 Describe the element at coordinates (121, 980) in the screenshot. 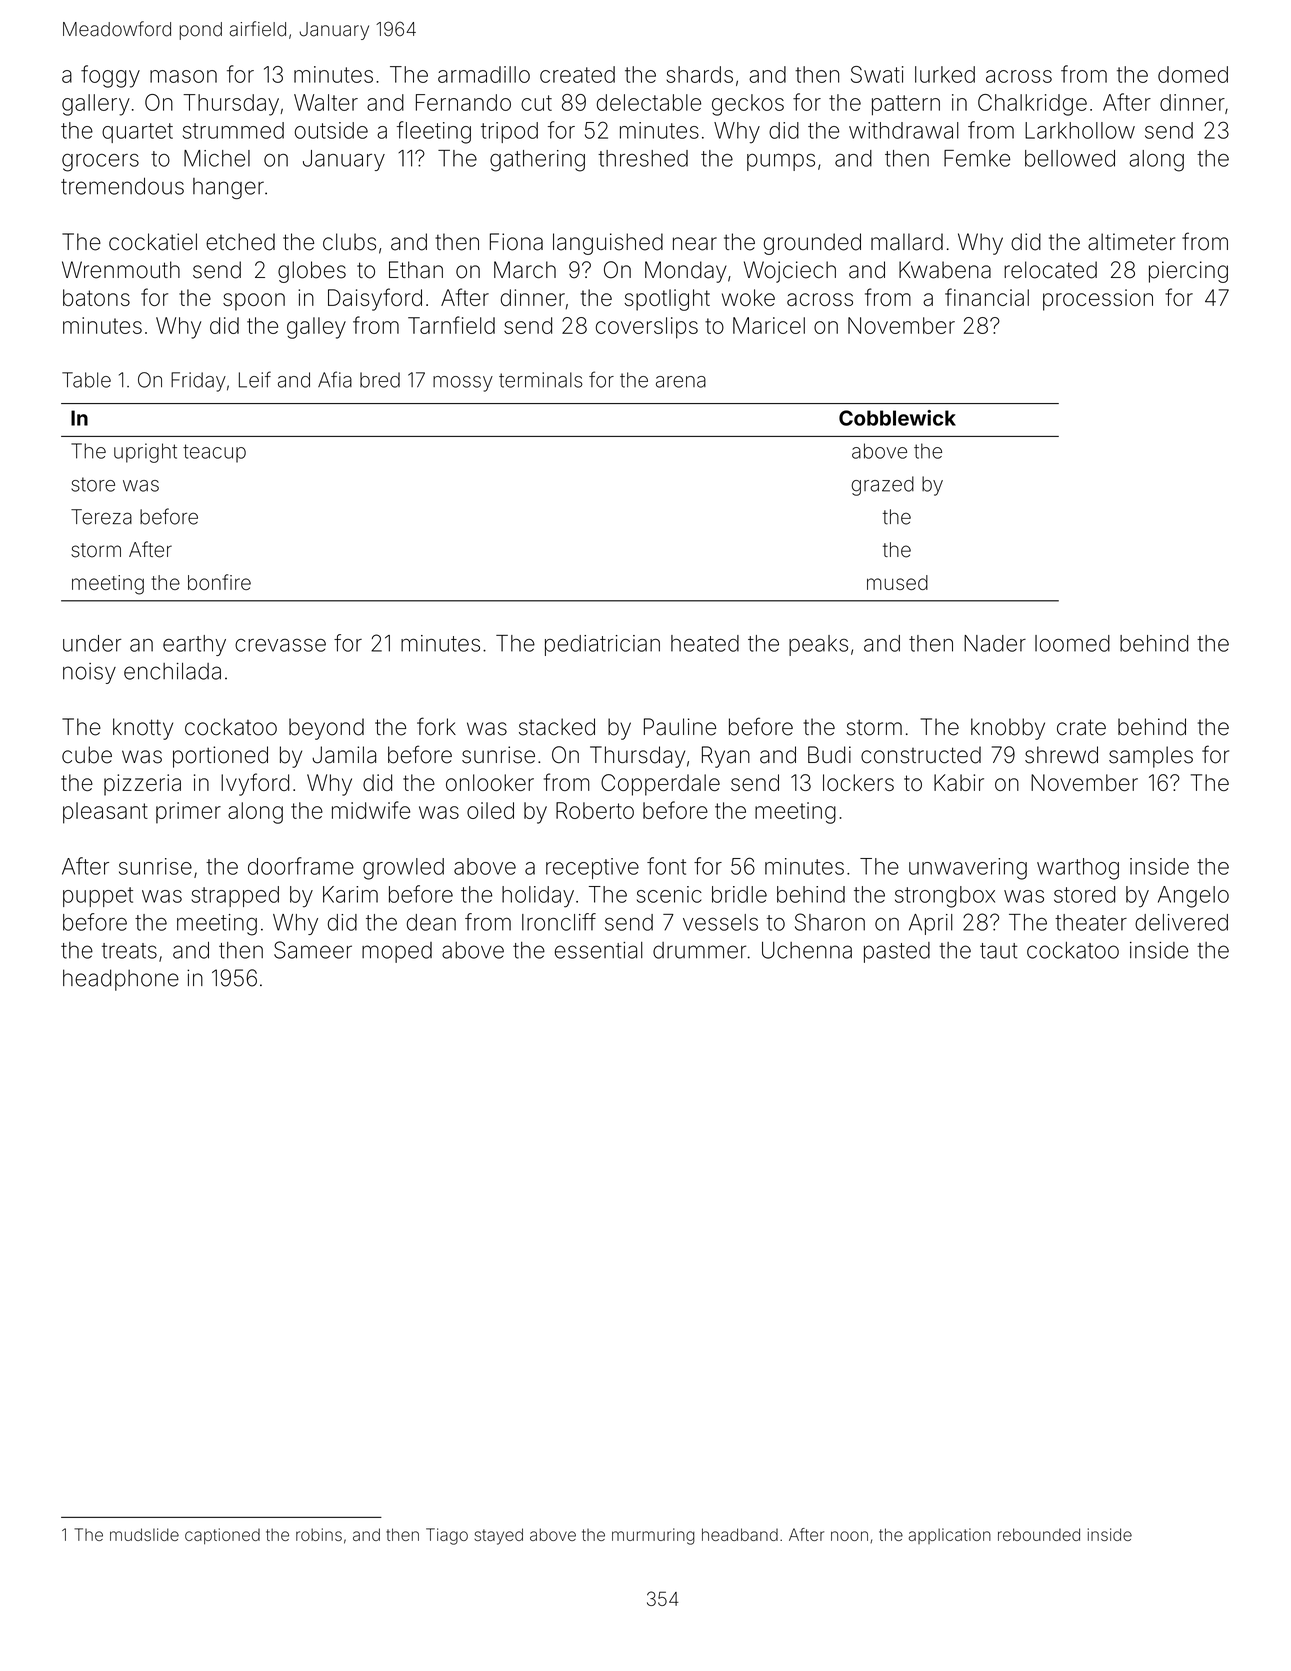

I see `headphone` at that location.
